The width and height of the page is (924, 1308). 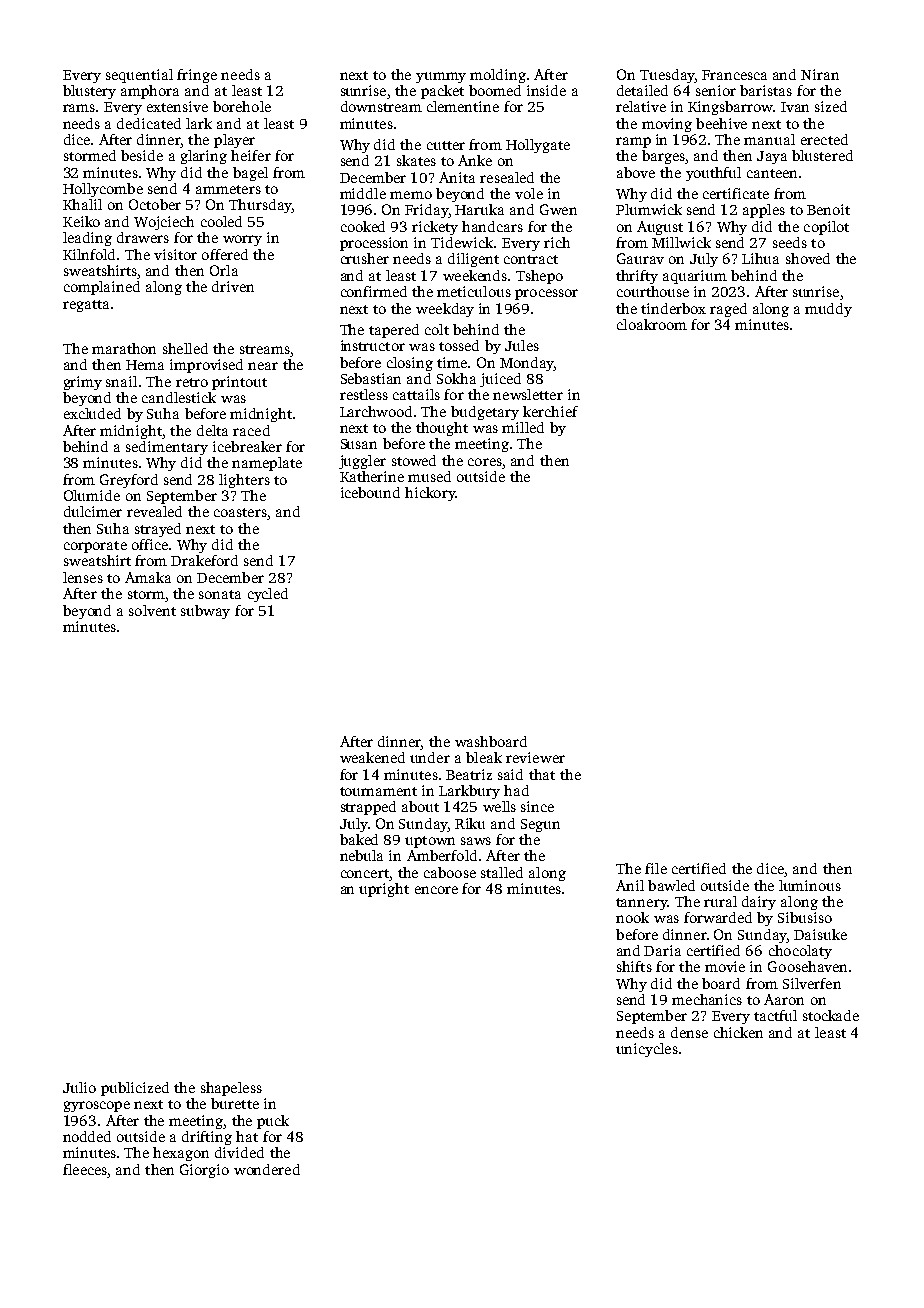 What do you see at coordinates (652, 324) in the page?
I see `cloakroom` at bounding box center [652, 324].
